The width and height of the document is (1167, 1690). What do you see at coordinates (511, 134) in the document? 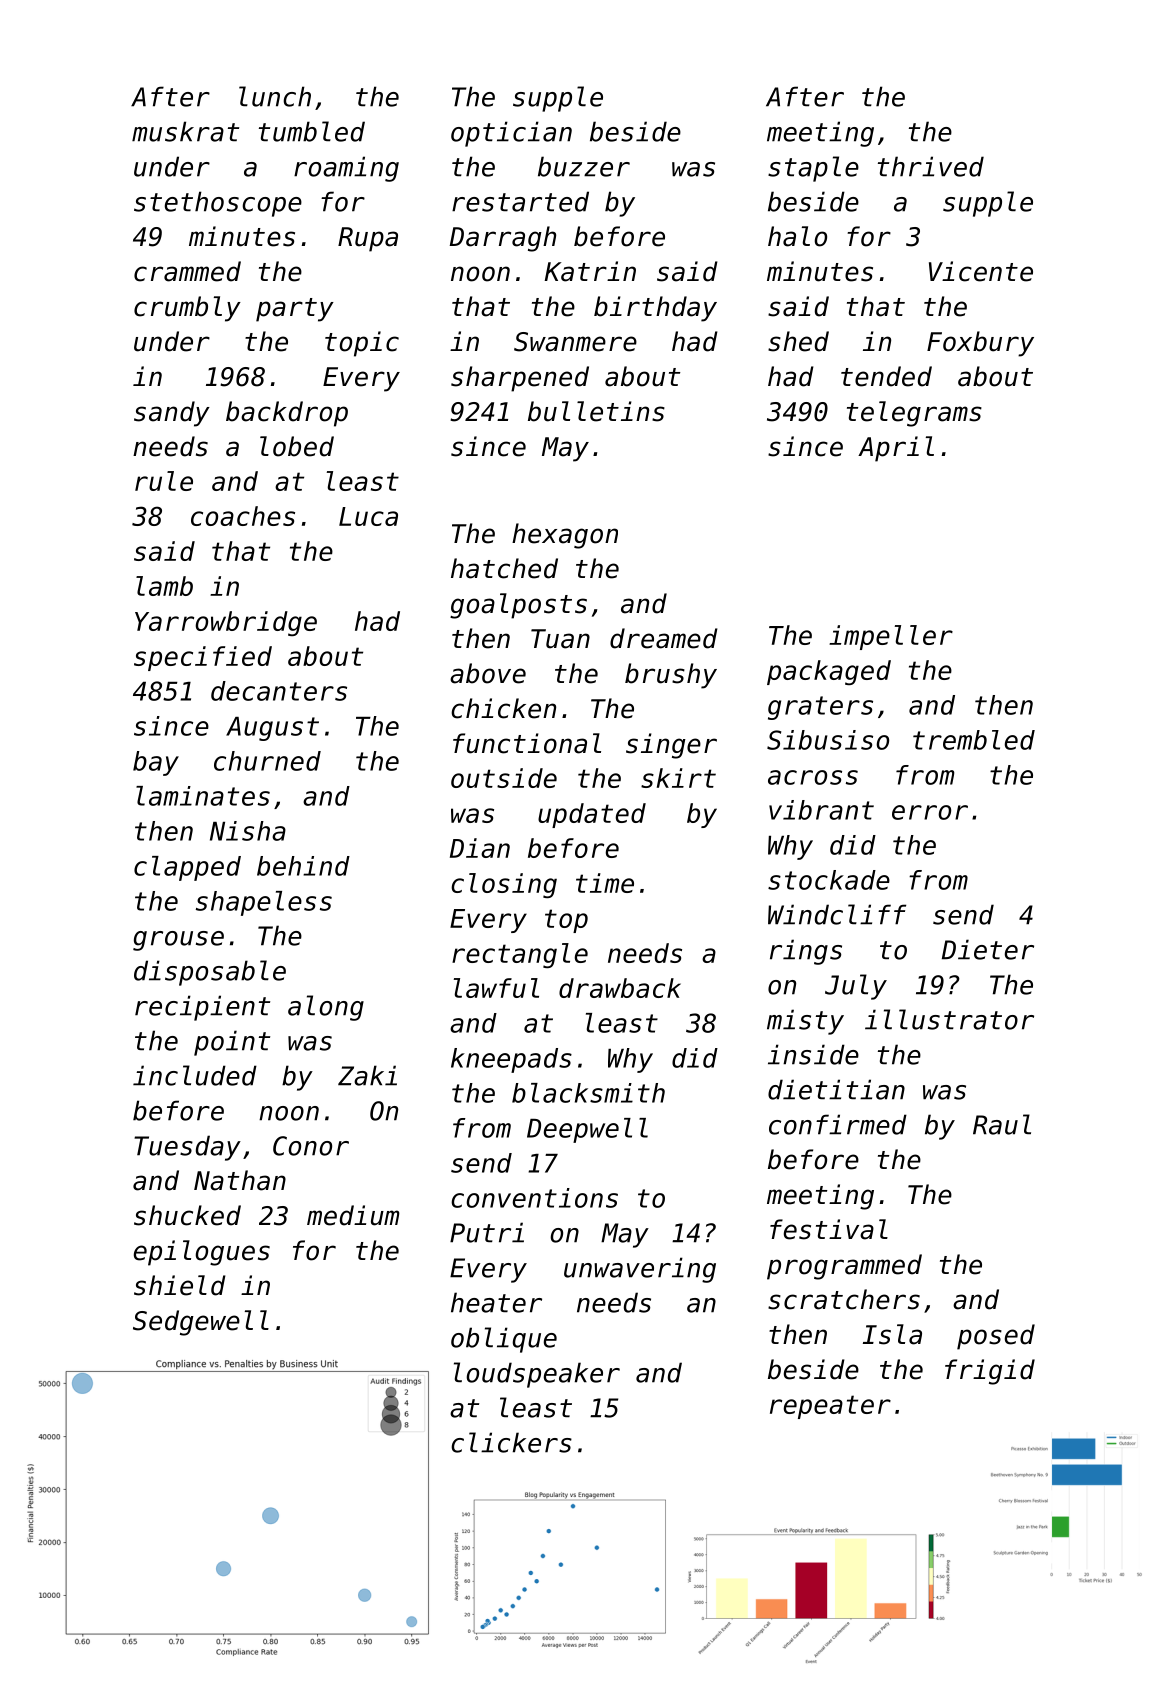
I see `optician` at bounding box center [511, 134].
